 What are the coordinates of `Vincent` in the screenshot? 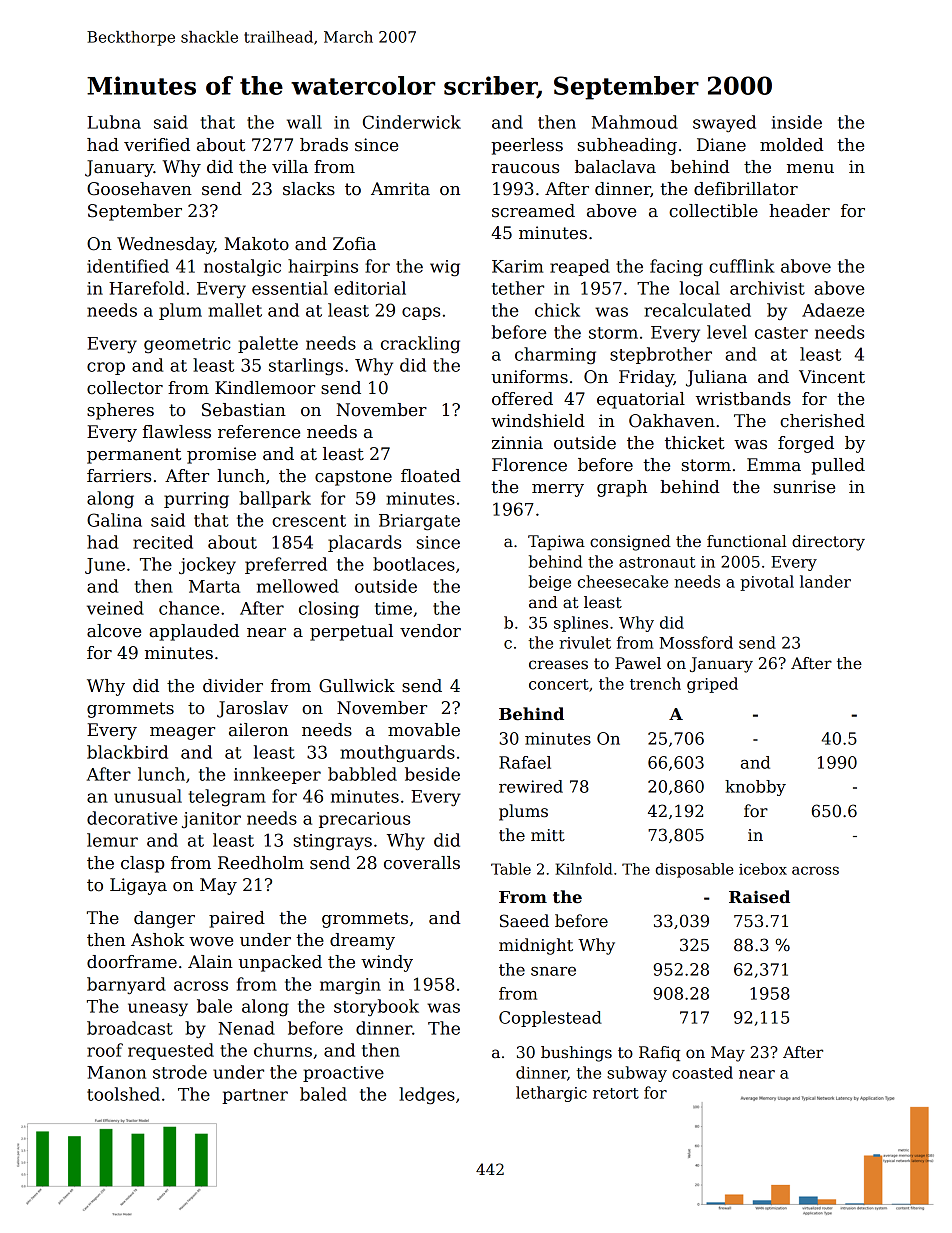 It's located at (832, 377).
